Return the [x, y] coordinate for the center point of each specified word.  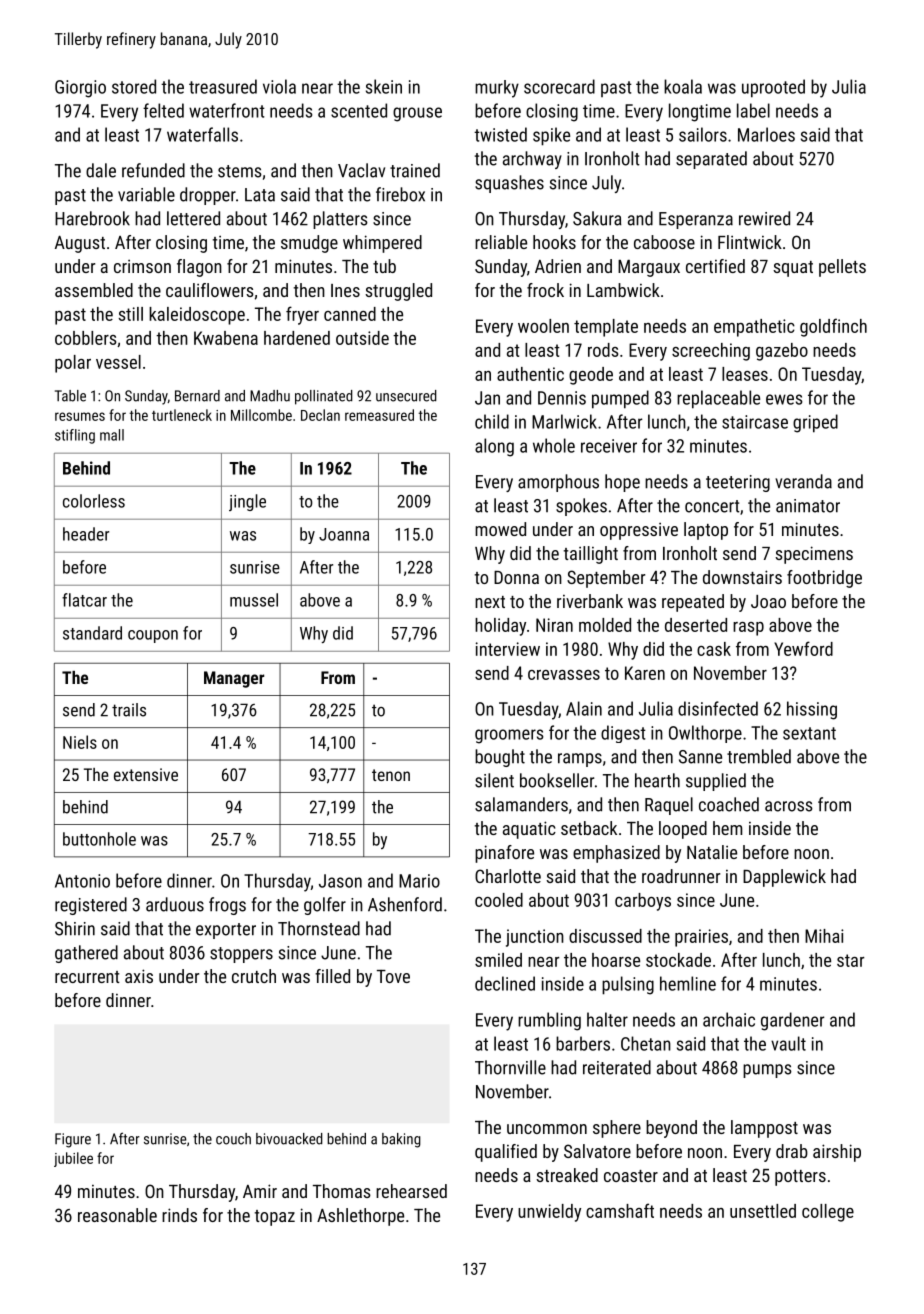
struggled [398, 292]
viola [279, 86]
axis [139, 976]
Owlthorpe [705, 734]
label [753, 110]
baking [401, 1140]
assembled [94, 290]
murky [497, 89]
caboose [664, 242]
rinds [179, 1215]
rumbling [549, 1021]
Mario [419, 881]
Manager [234, 679]
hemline [688, 983]
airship [837, 1153]
